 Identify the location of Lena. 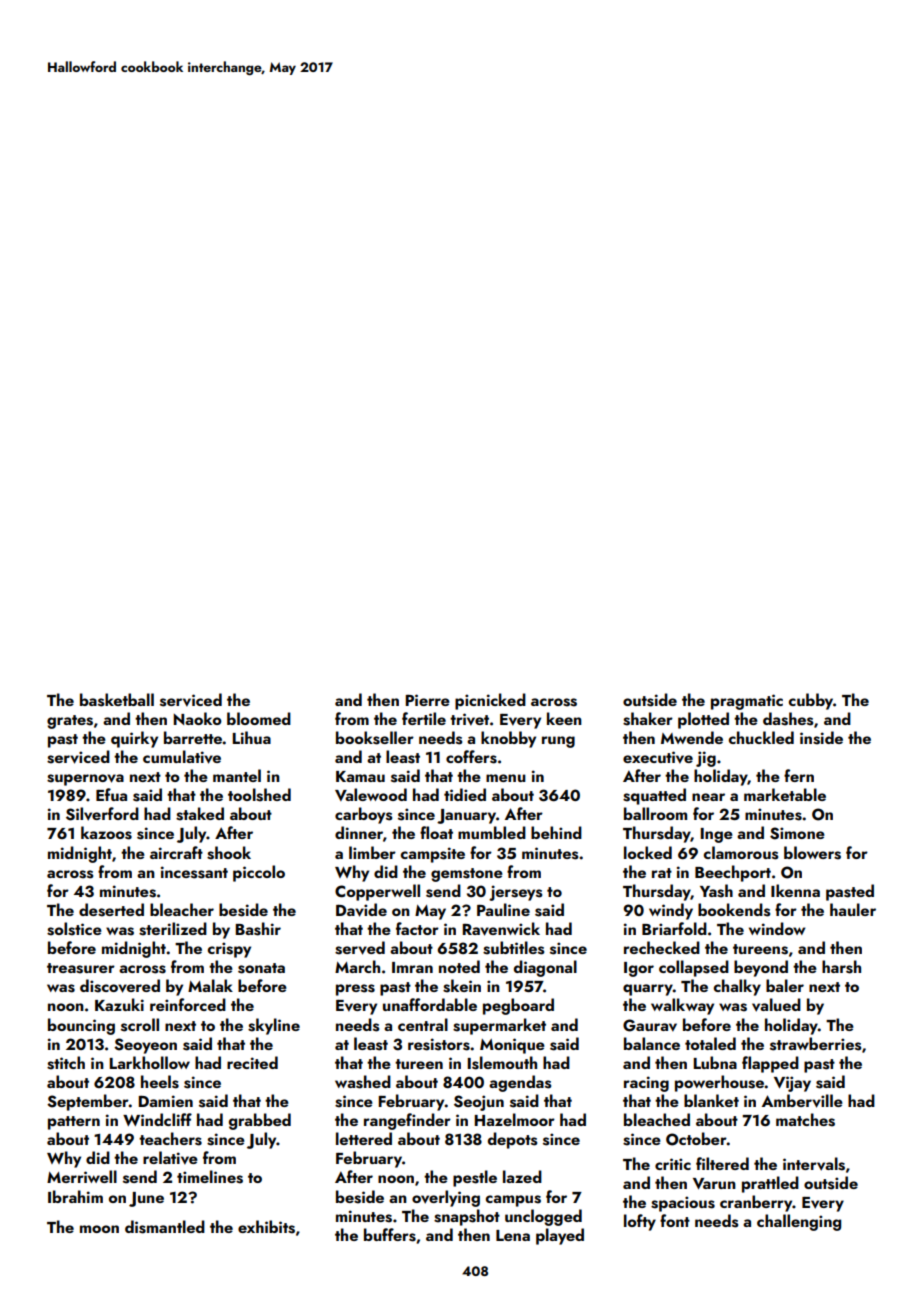
(513, 1235).
